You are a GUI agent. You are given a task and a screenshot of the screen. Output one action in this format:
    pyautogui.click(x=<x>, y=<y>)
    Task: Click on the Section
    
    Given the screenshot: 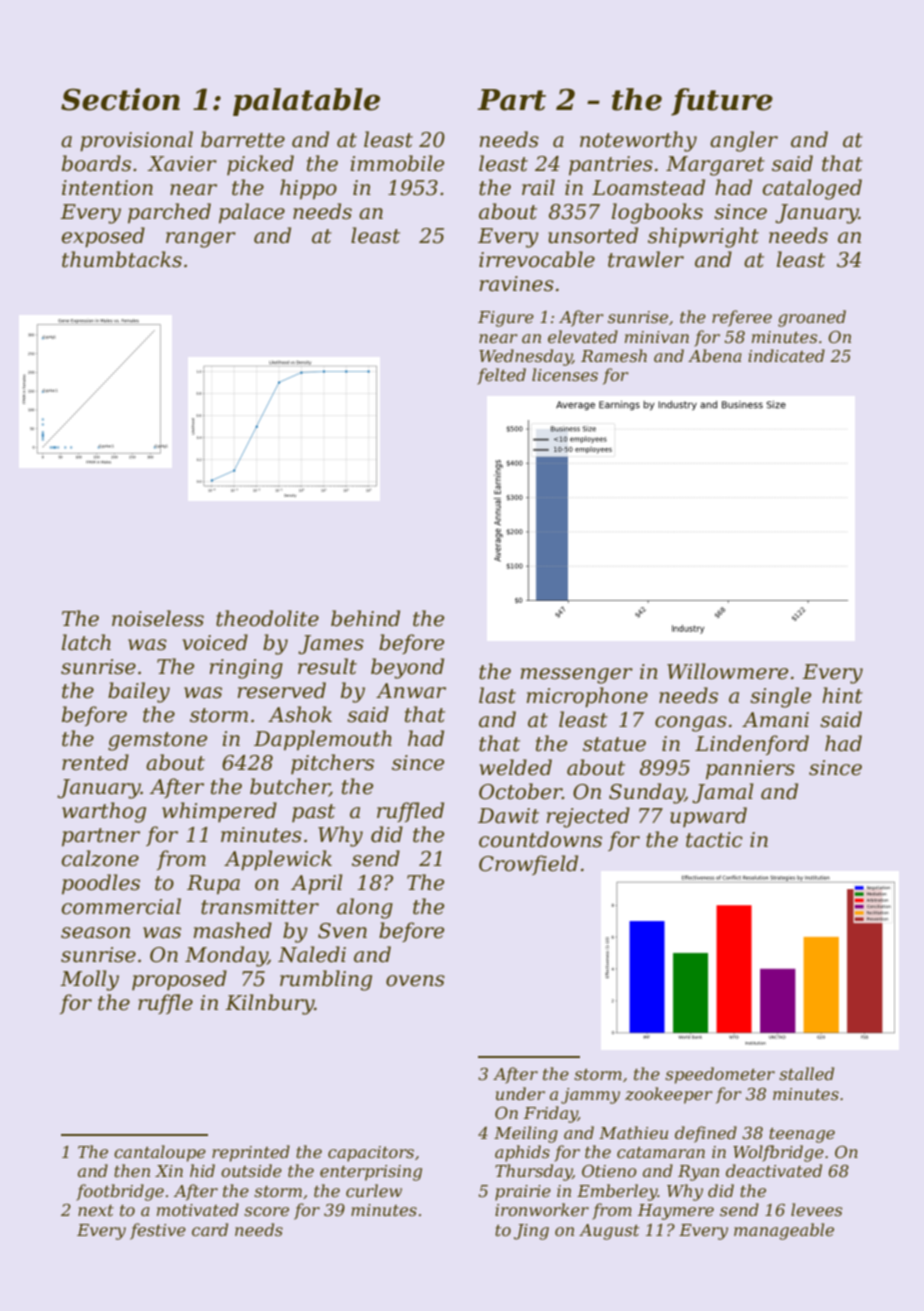 What is the action you would take?
    pyautogui.click(x=120, y=99)
